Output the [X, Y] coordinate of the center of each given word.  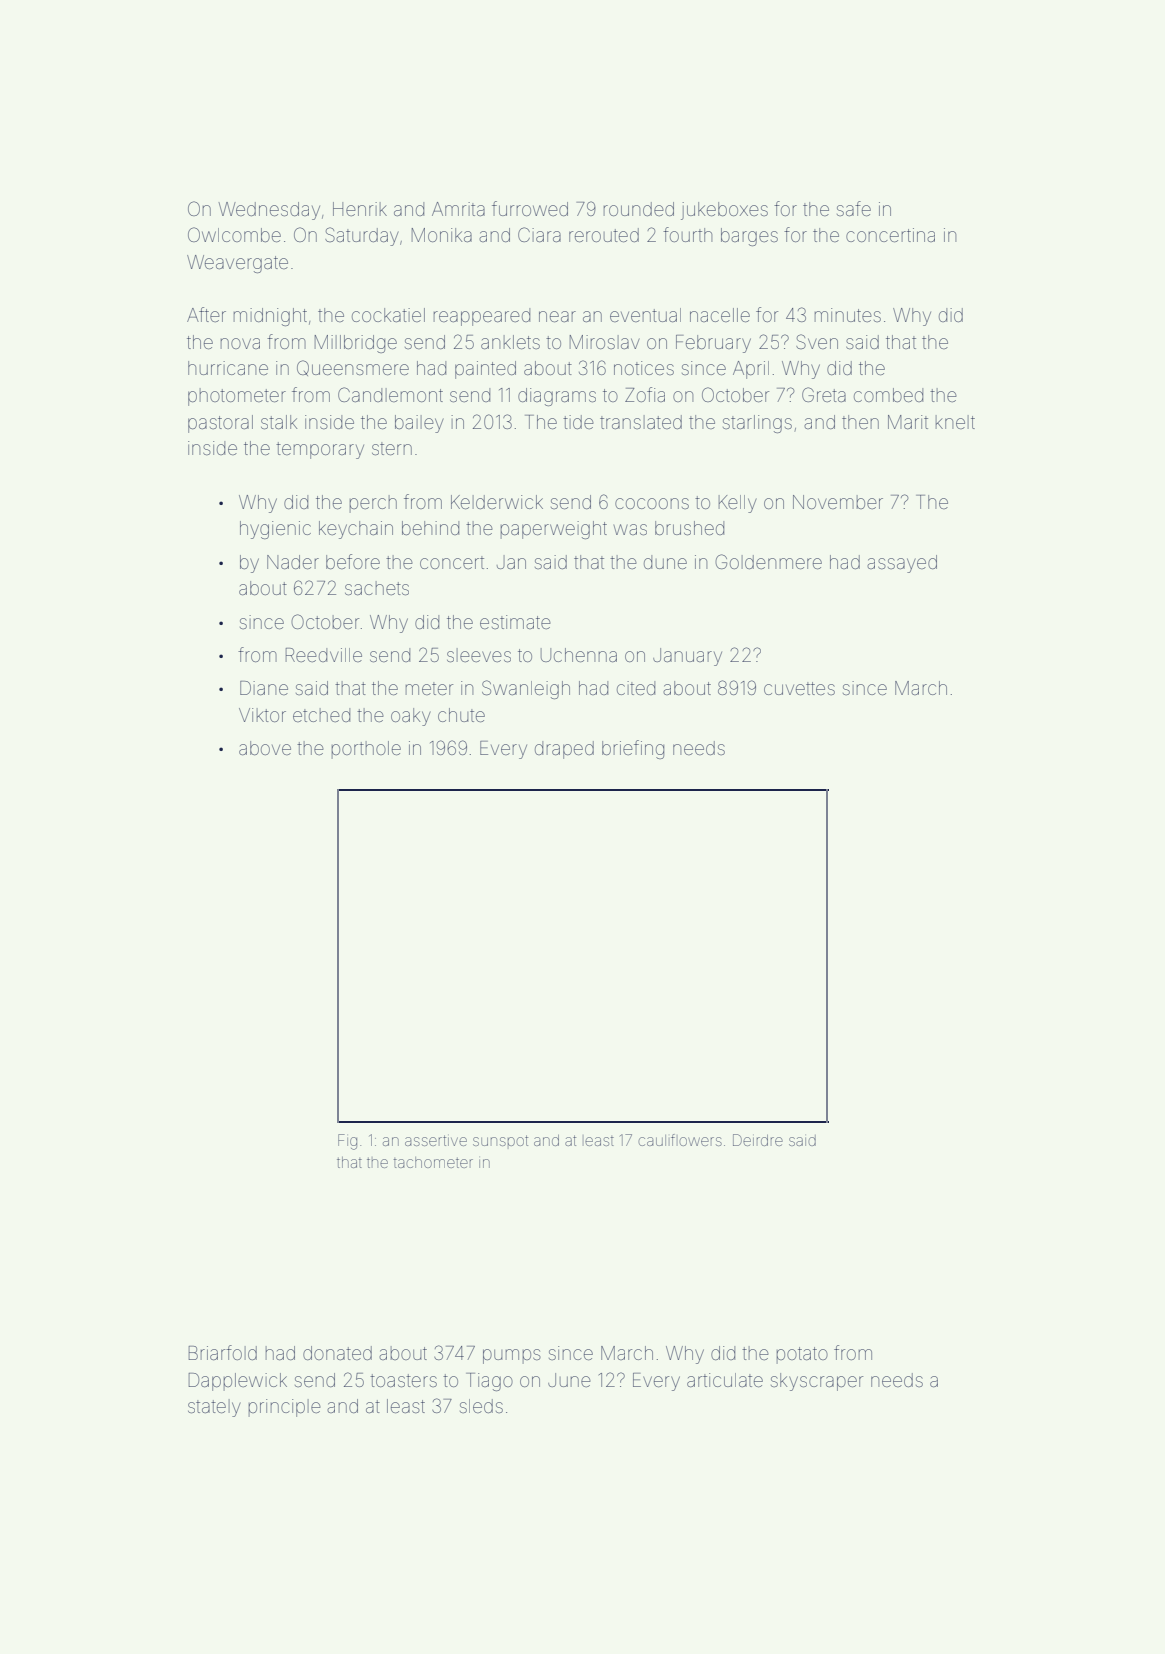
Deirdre [758, 1140]
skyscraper [817, 1382]
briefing [633, 749]
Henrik [360, 209]
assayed [902, 564]
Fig [347, 1142]
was [630, 529]
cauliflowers [680, 1140]
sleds [481, 1406]
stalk [279, 422]
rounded [639, 209]
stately [214, 1408]
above [265, 748]
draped [564, 750]
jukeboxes [724, 211]
